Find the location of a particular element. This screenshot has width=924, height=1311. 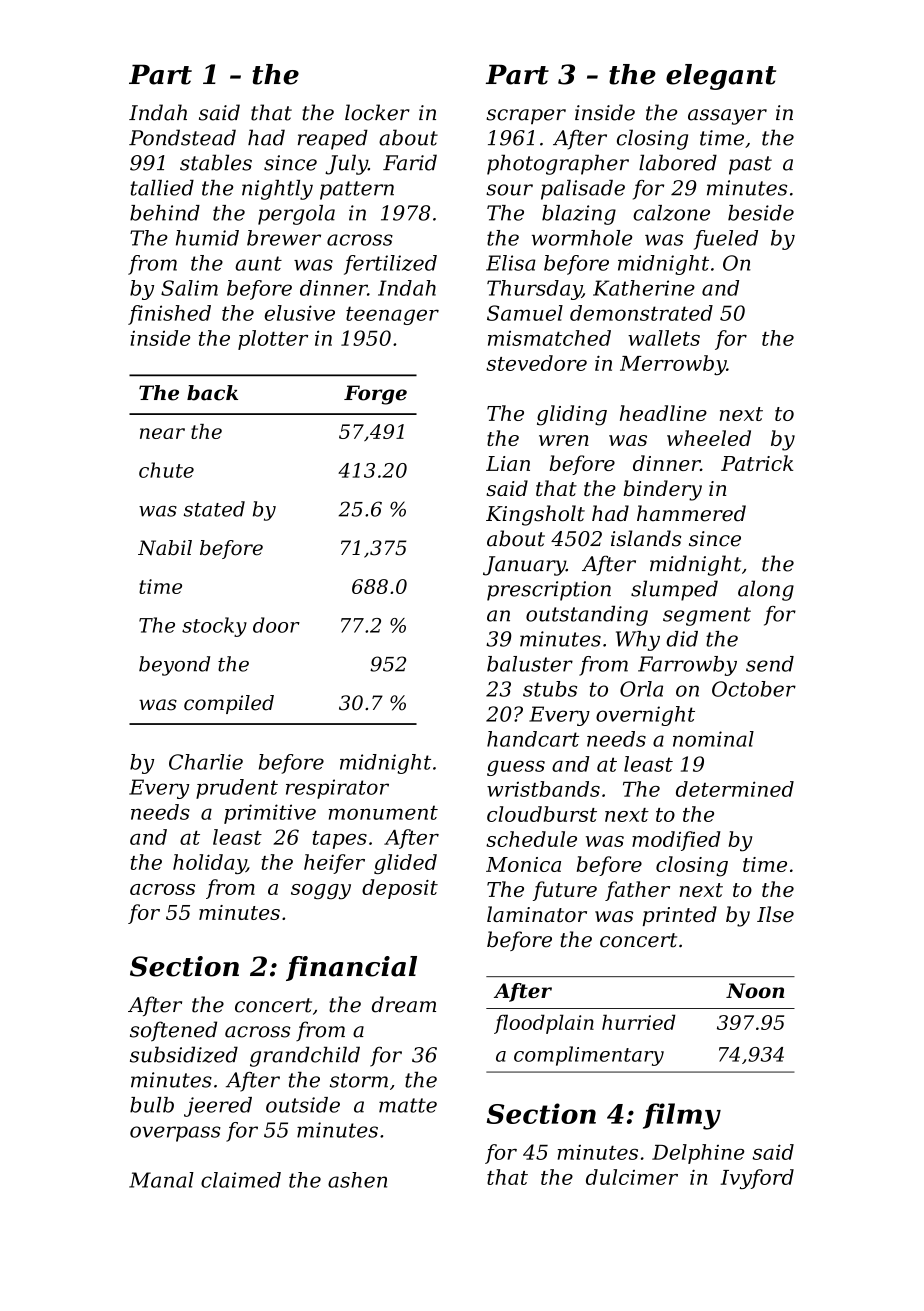

Merrowby is located at coordinates (673, 365).
